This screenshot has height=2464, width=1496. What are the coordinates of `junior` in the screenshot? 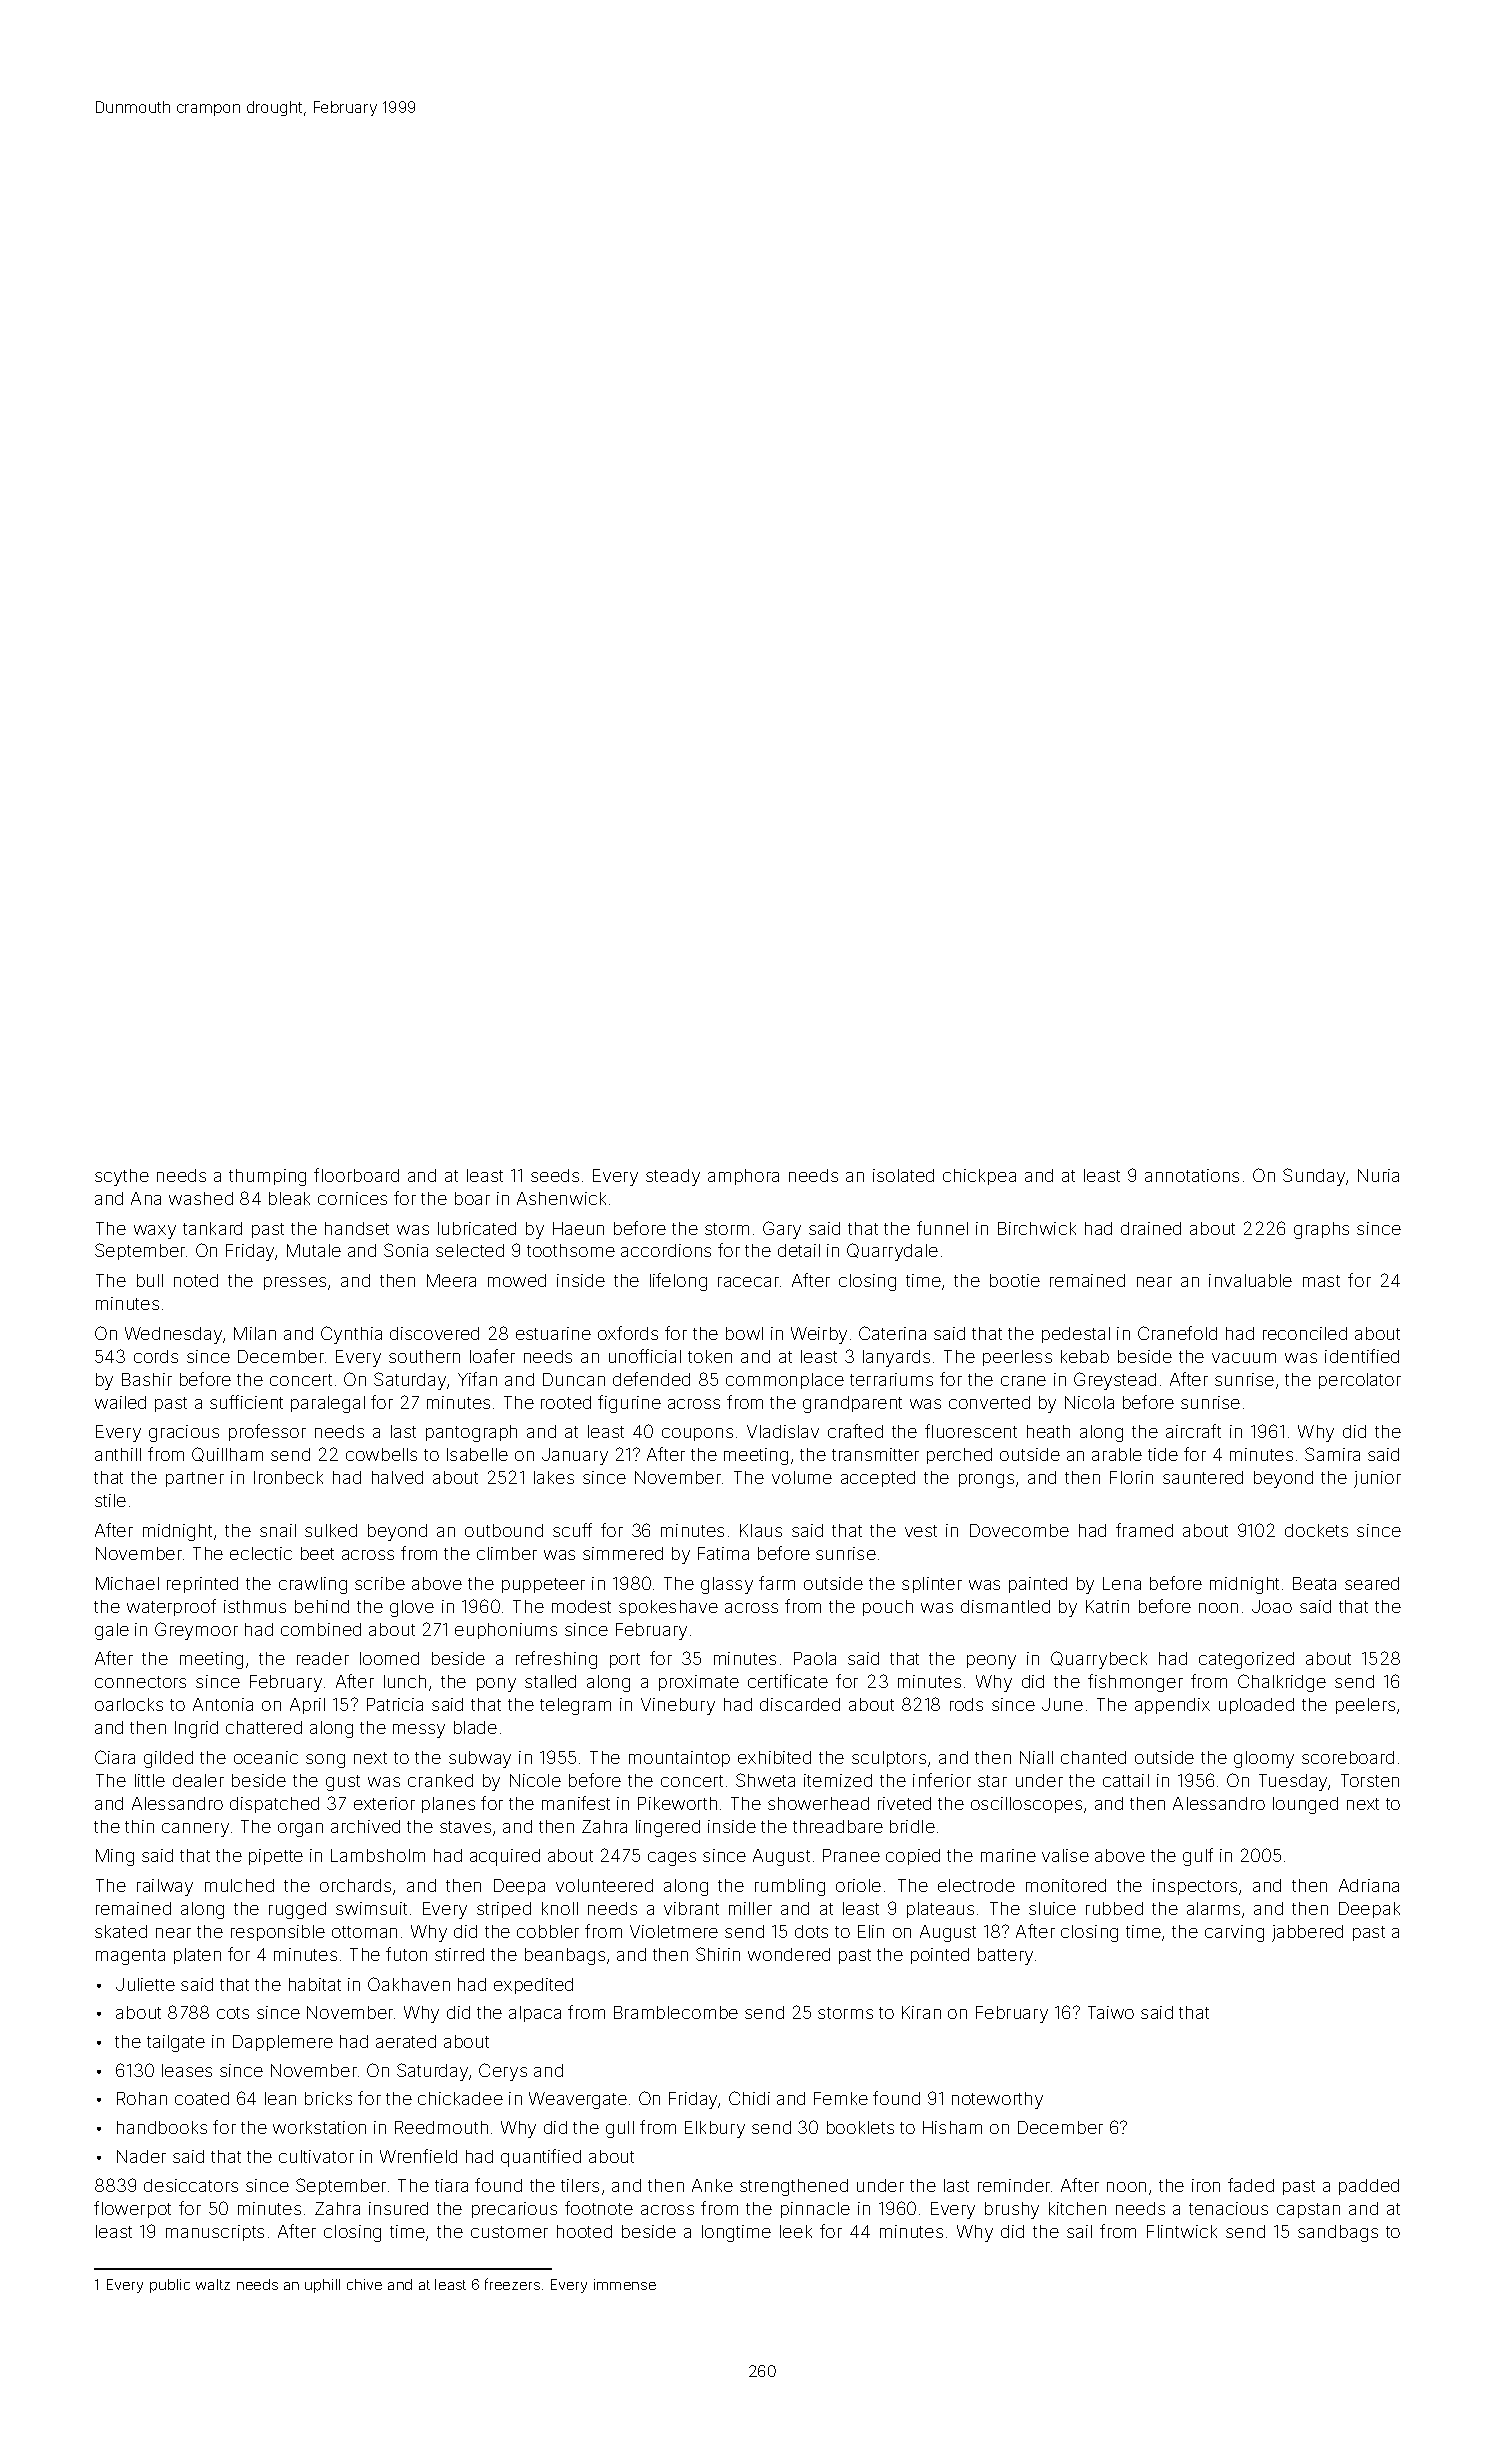 It's located at (1377, 1479).
